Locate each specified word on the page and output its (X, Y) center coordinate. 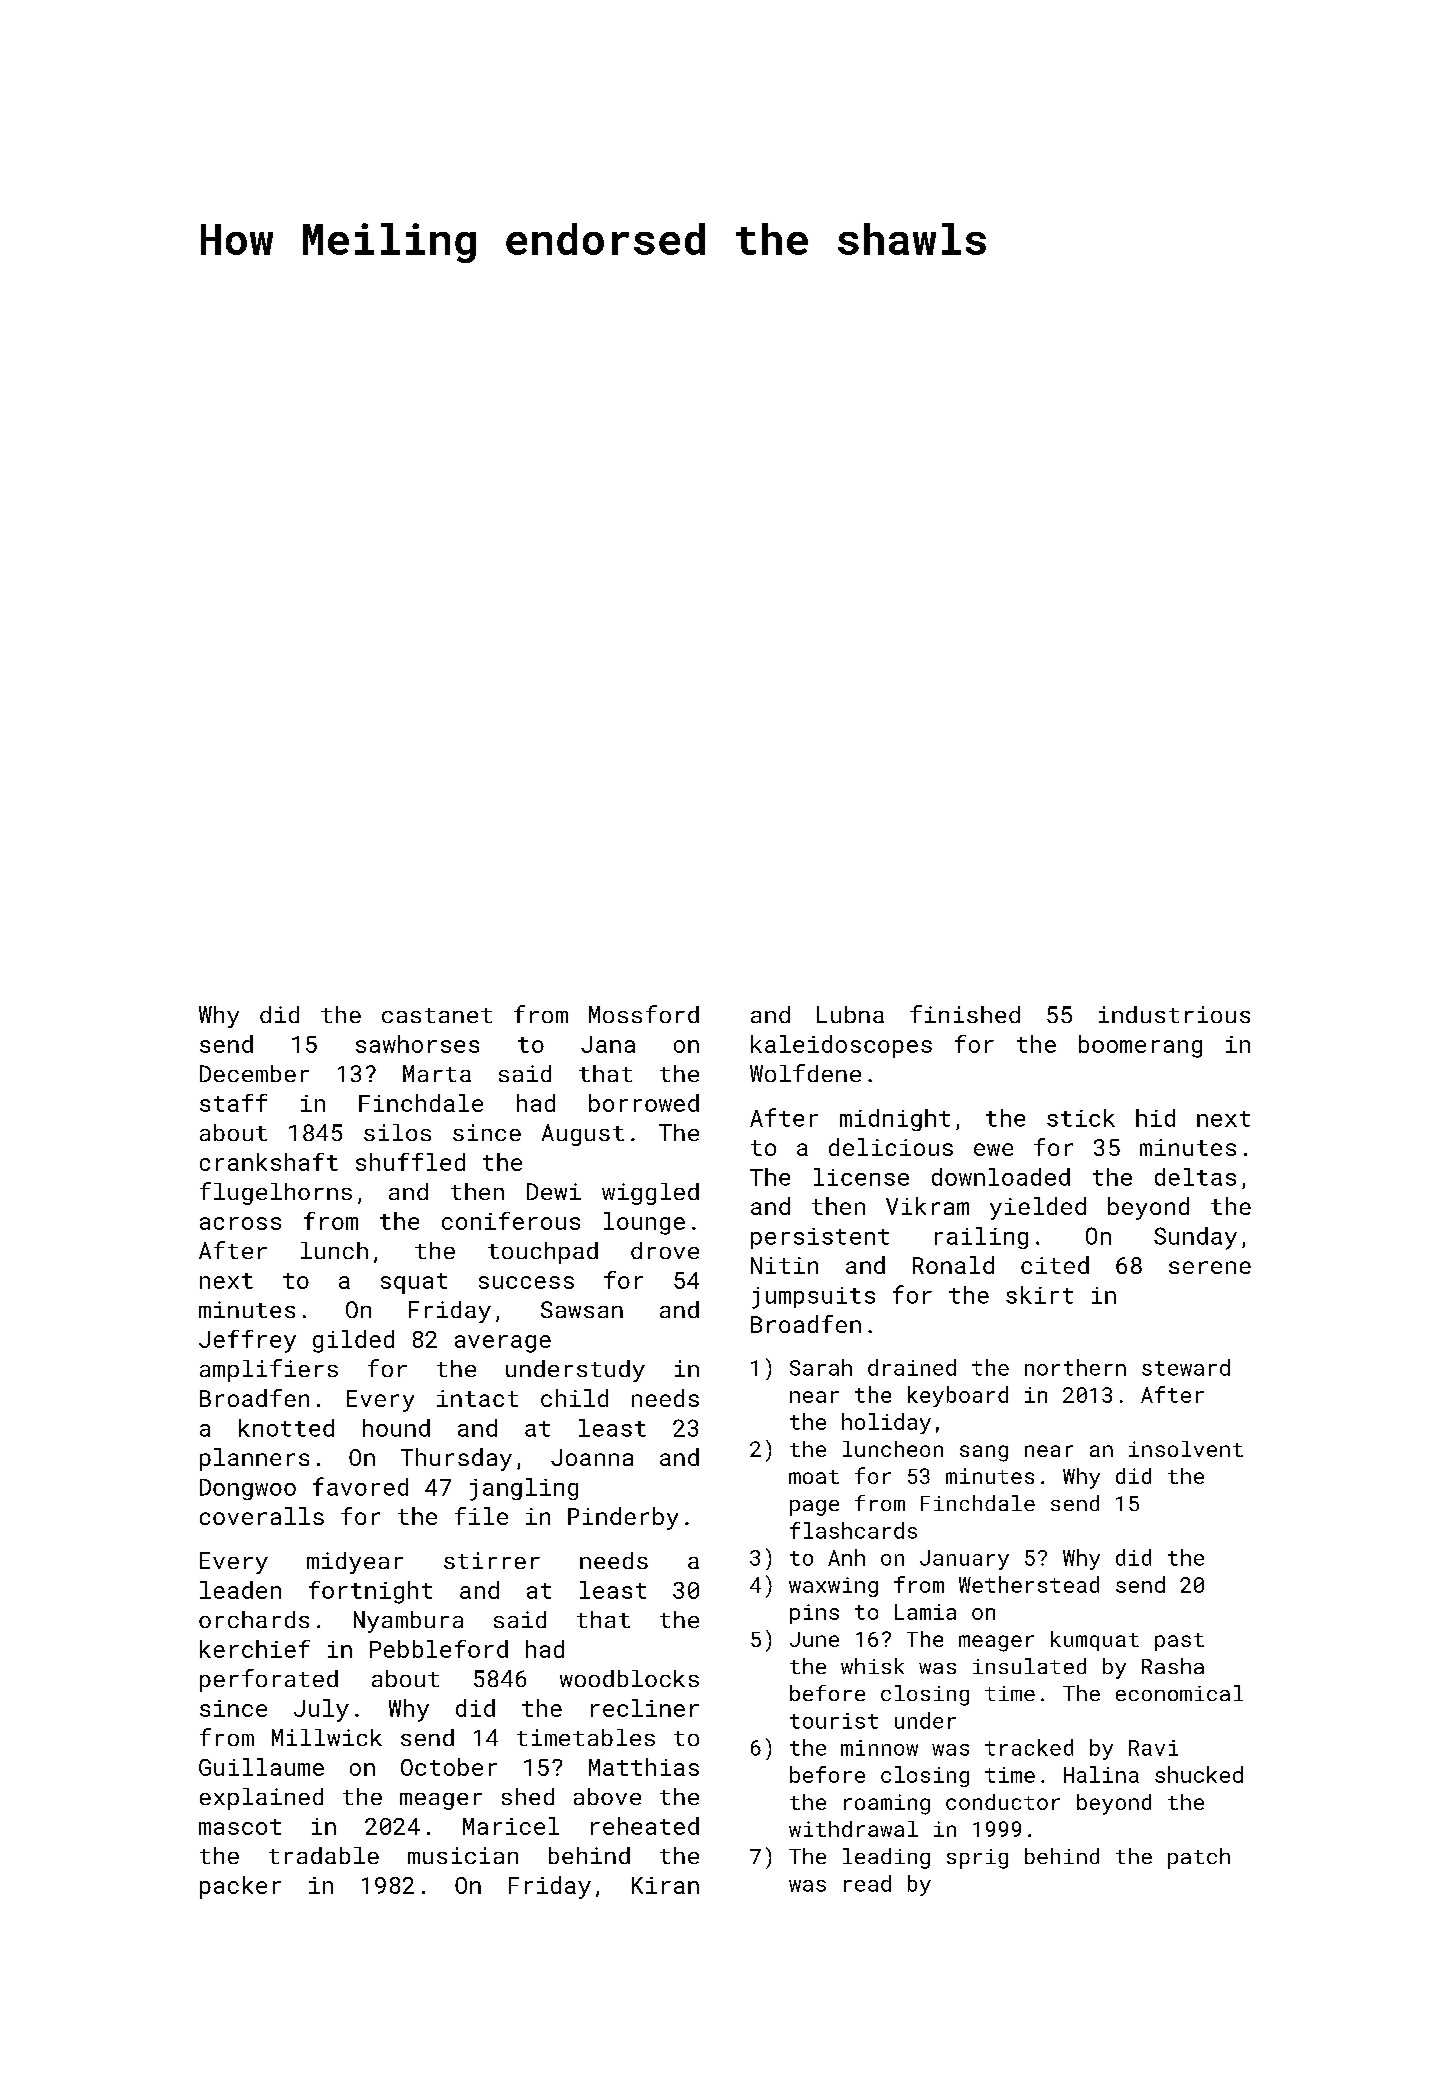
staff (233, 1103)
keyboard (958, 1396)
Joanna (592, 1457)
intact (477, 1398)
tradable (324, 1855)
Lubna (850, 1014)
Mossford (644, 1014)
